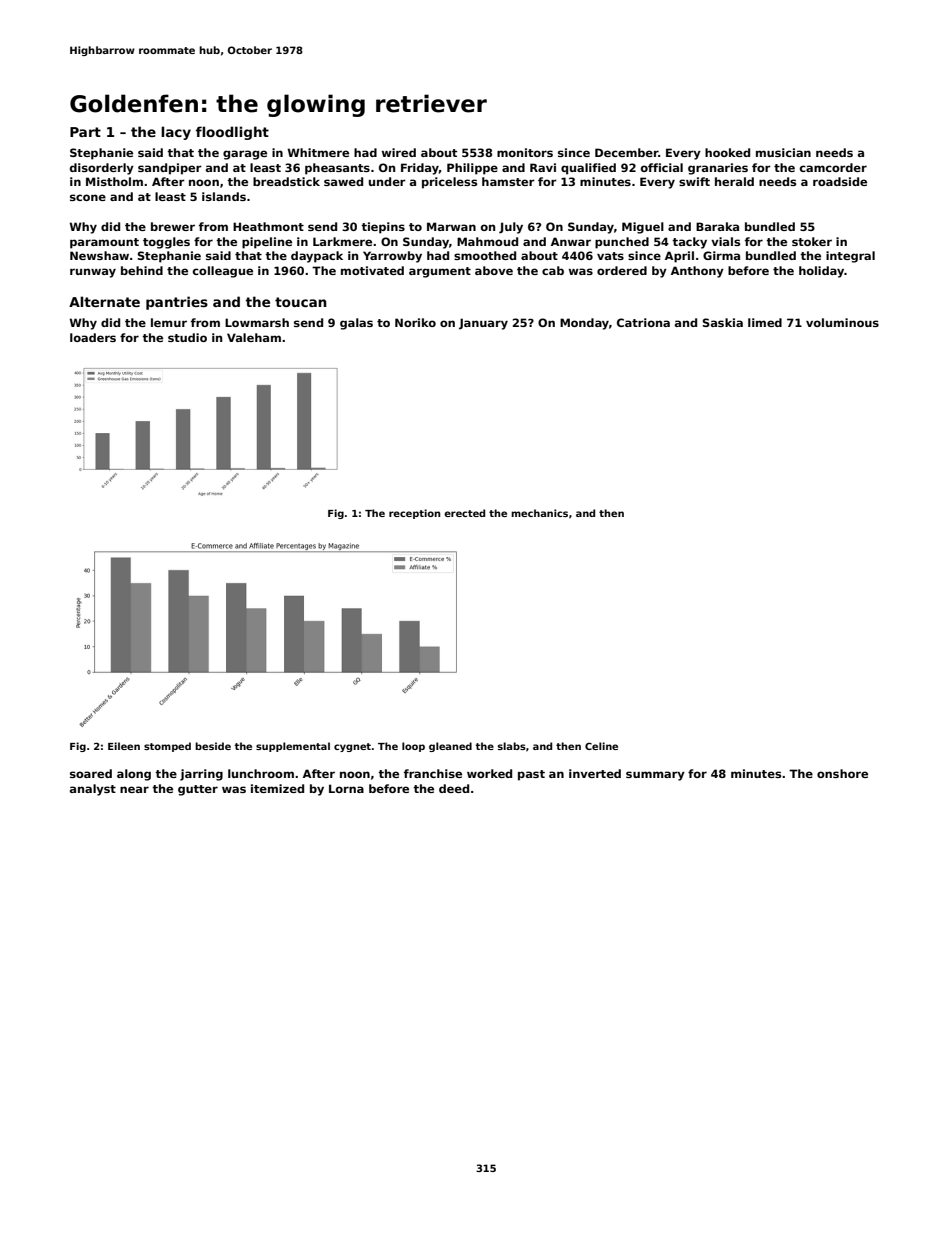 The image size is (952, 1233). What do you see at coordinates (464, 513) in the screenshot?
I see `erected` at bounding box center [464, 513].
